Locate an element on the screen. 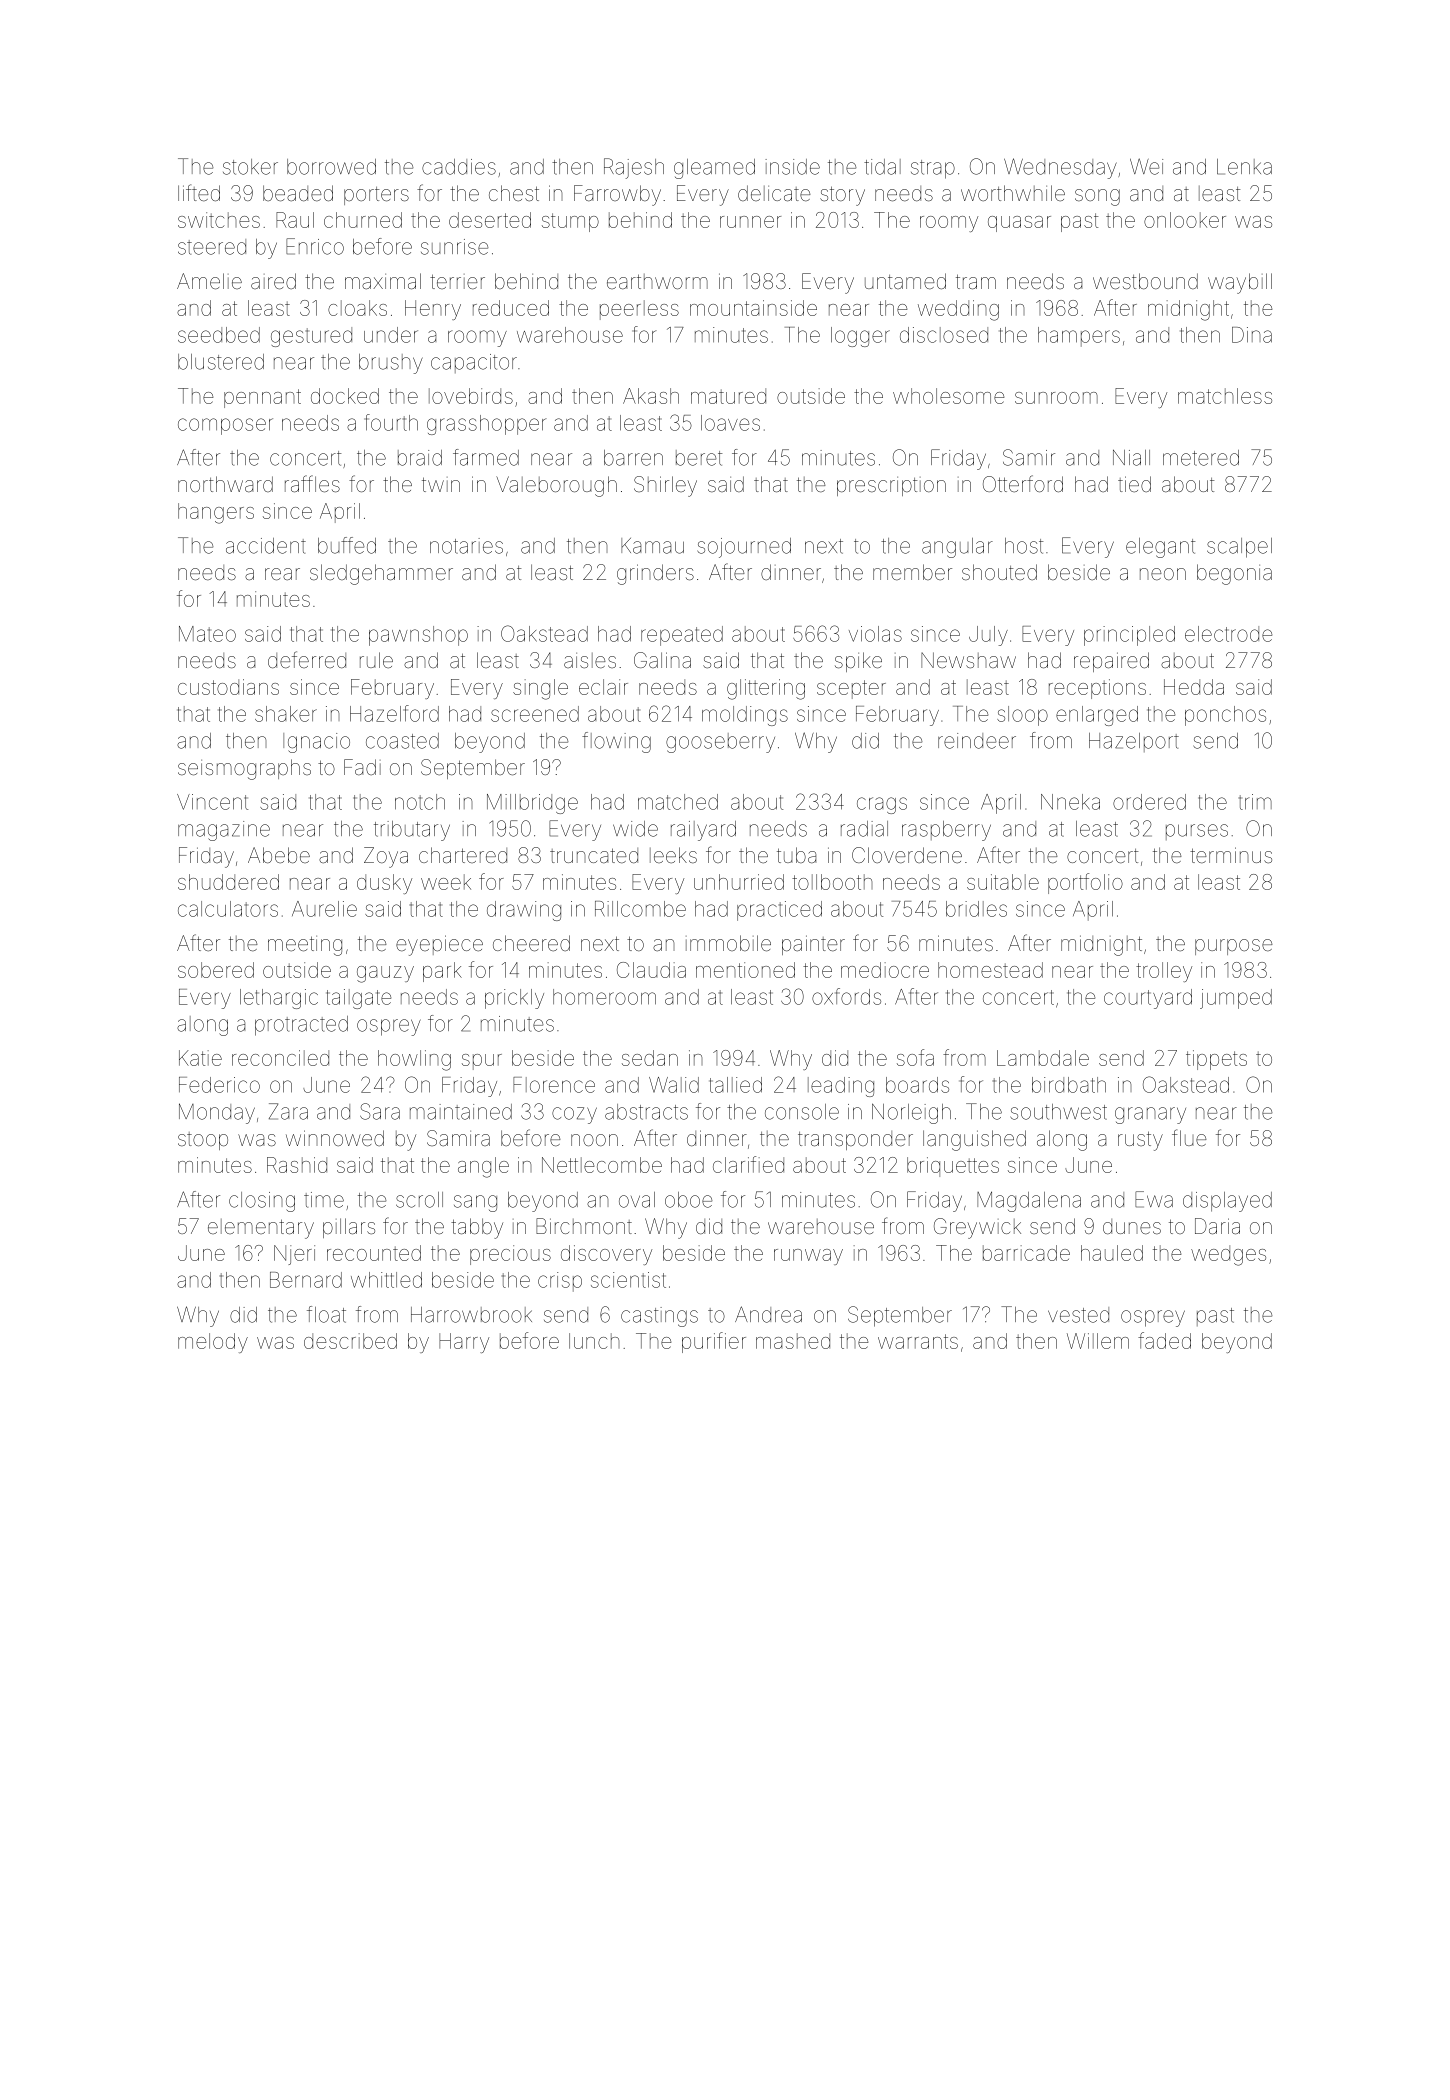 The width and height of the screenshot is (1450, 2100). untamed is located at coordinates (905, 281).
